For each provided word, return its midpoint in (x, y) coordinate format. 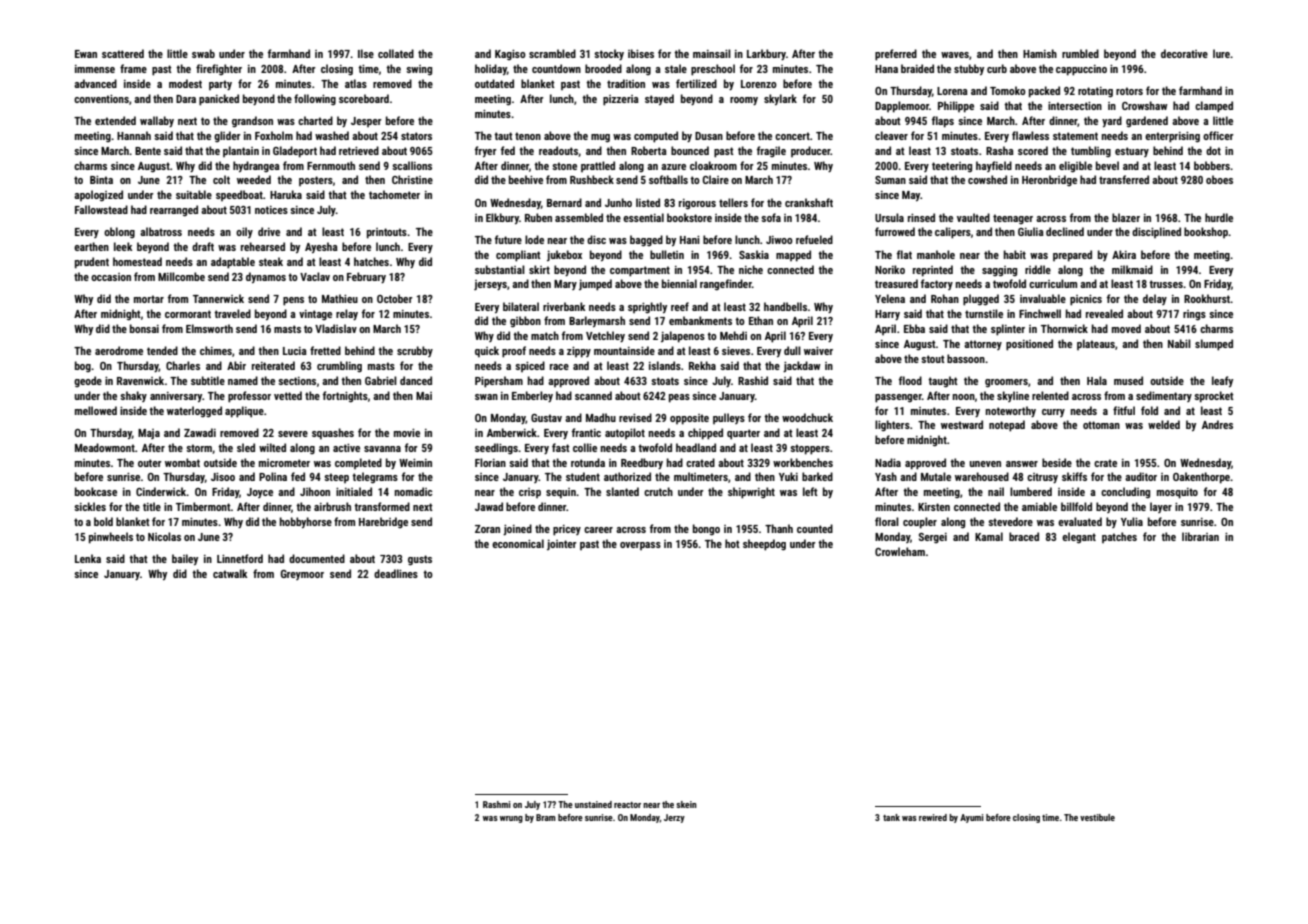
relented (1050, 395)
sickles (90, 506)
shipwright (751, 493)
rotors (1129, 91)
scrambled (552, 53)
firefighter (219, 69)
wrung (511, 819)
